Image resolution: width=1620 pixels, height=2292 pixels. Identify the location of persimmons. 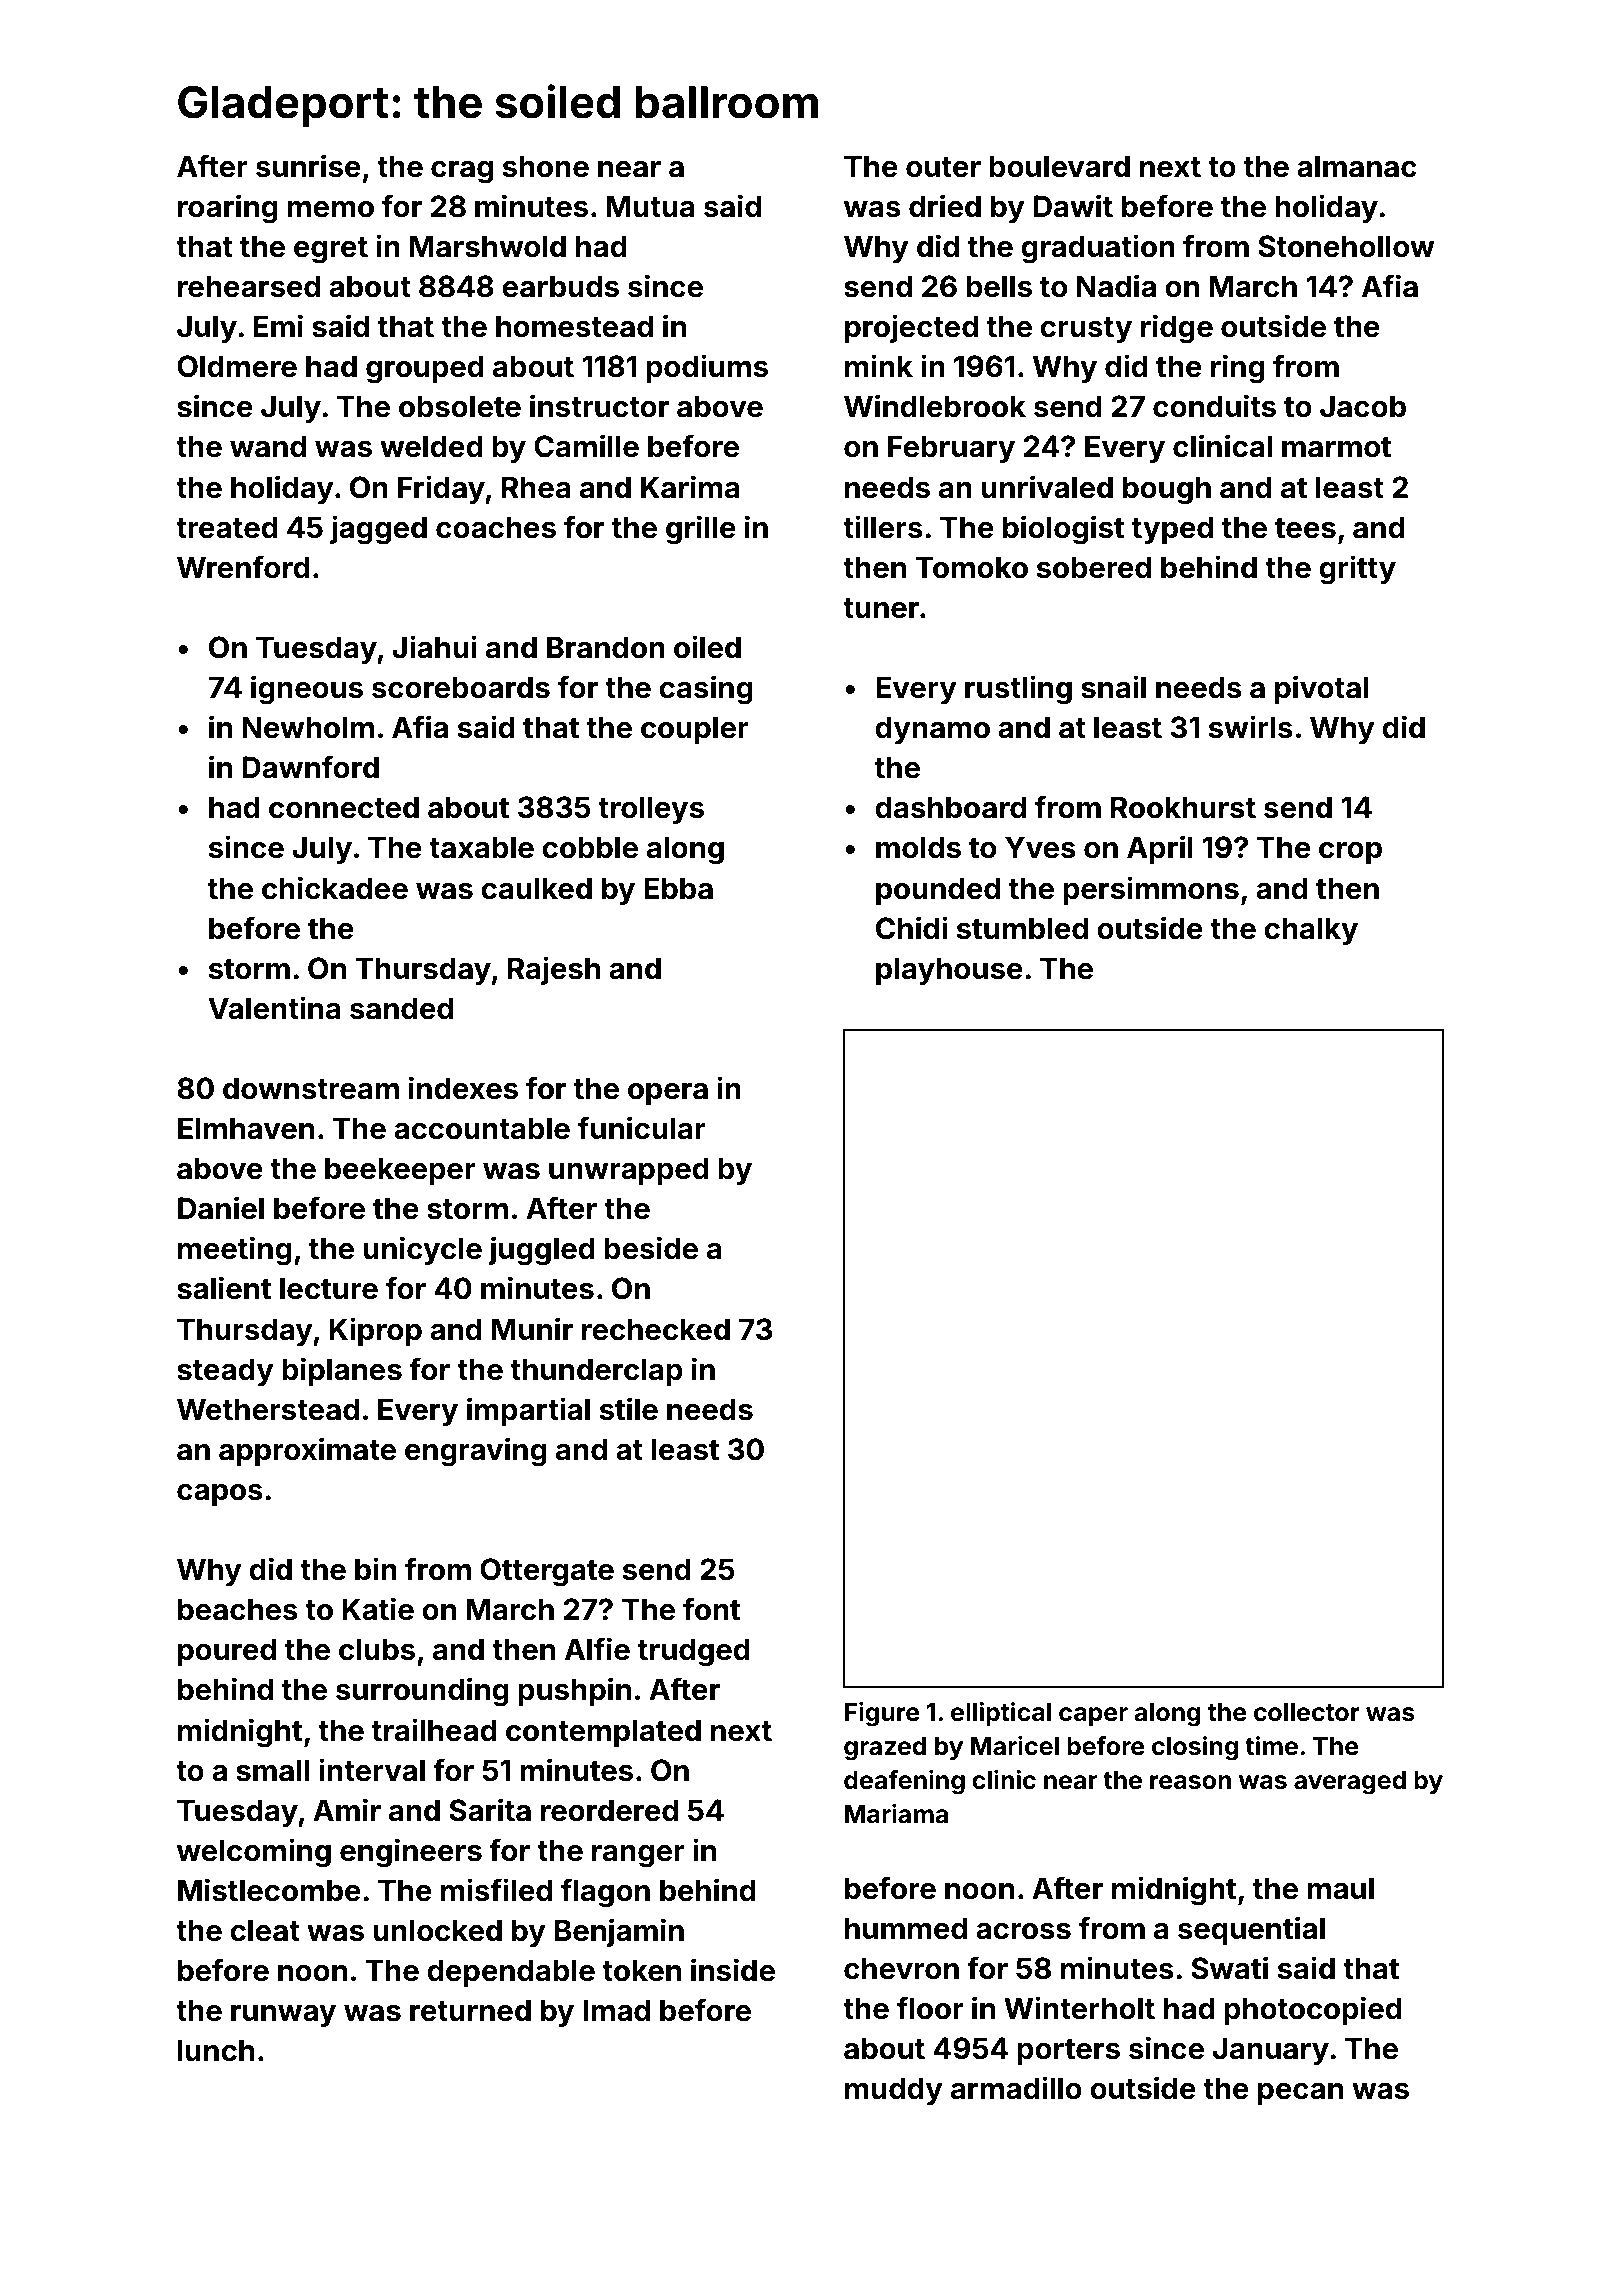
(1151, 890).
